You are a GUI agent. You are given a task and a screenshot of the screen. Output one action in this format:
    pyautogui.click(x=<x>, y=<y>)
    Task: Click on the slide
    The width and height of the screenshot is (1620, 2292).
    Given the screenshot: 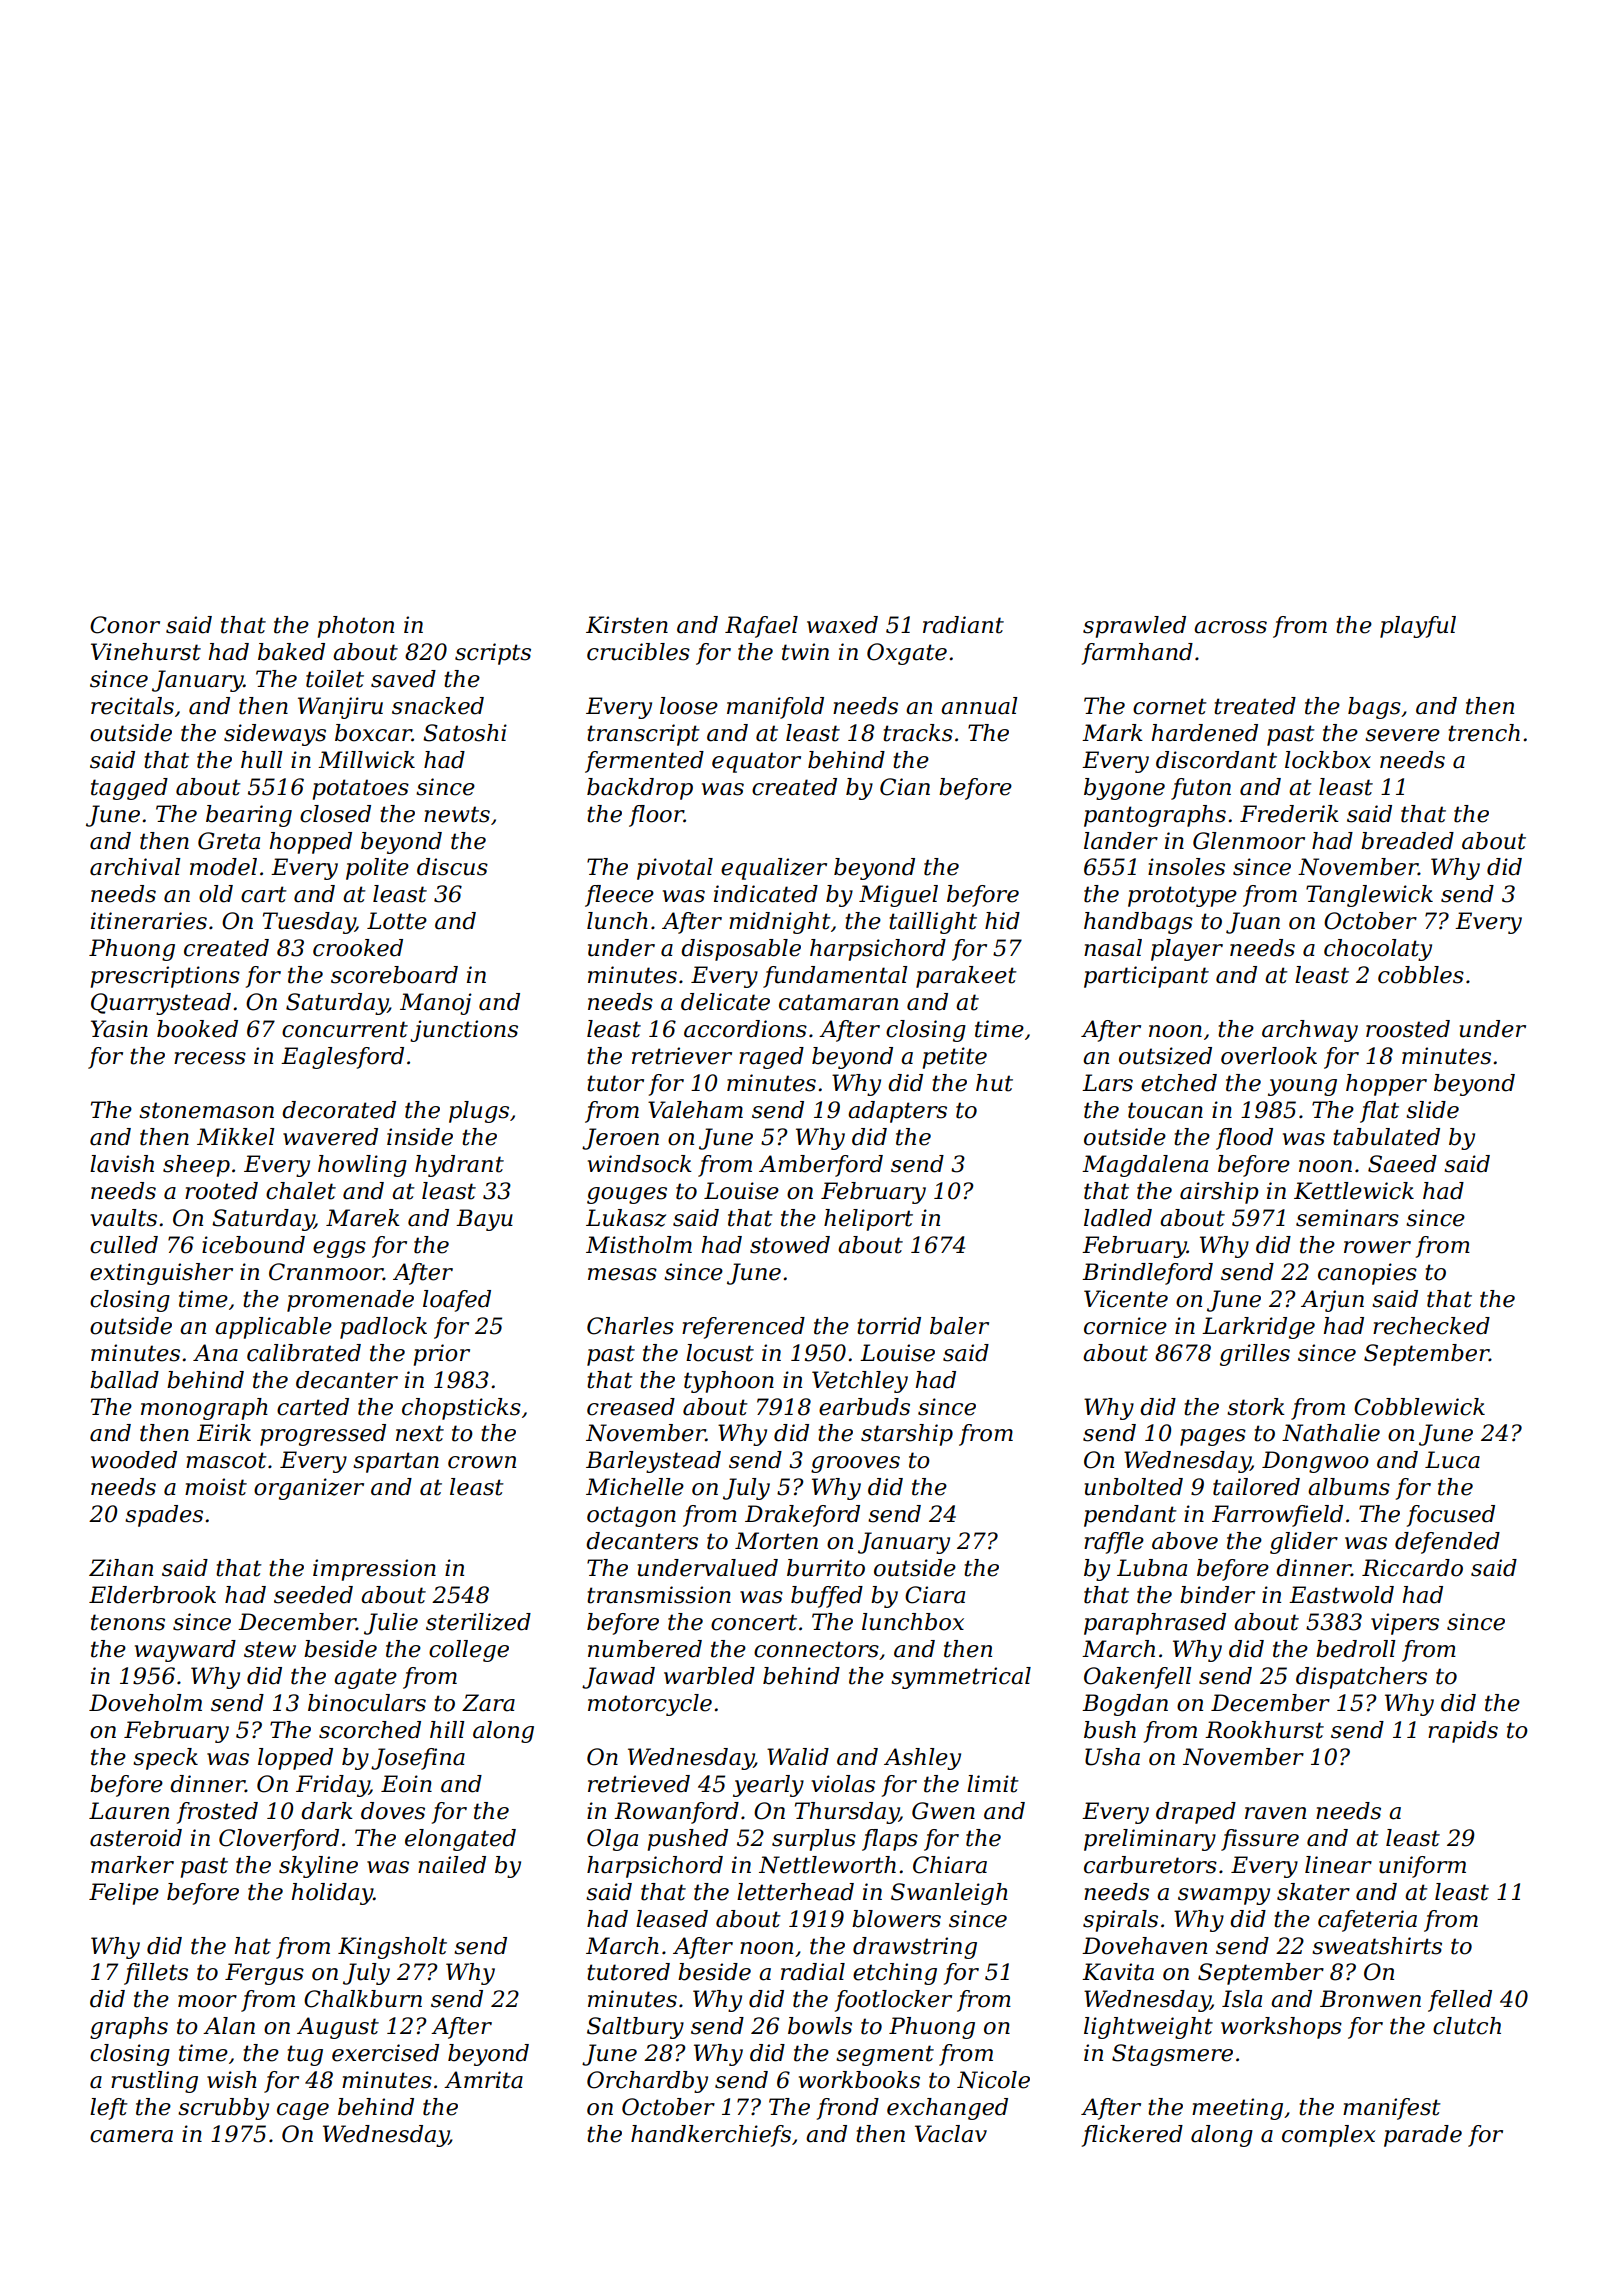 What is the action you would take?
    pyautogui.click(x=1432, y=1110)
